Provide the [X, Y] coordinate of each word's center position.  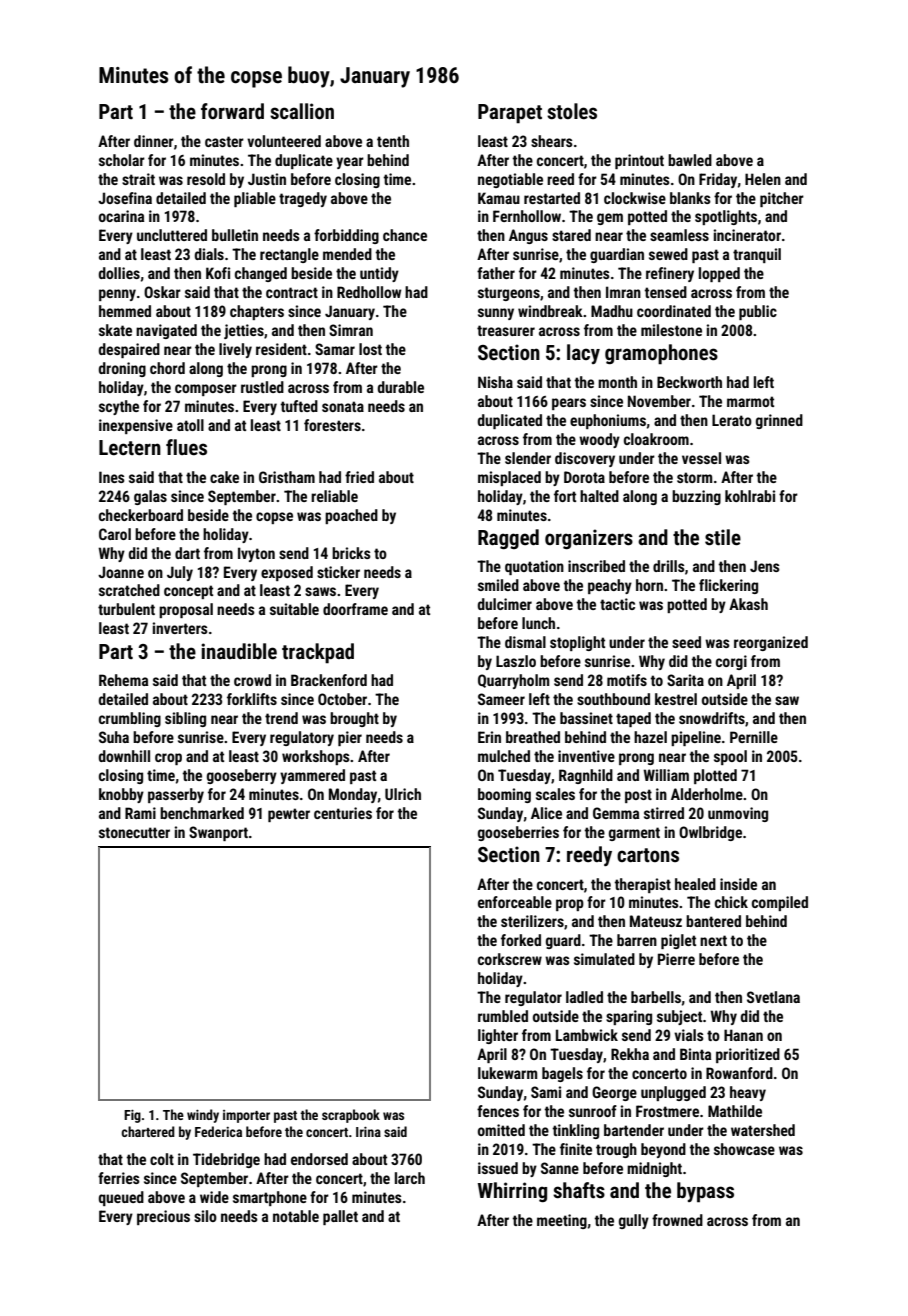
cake [224, 477]
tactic [617, 604]
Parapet [510, 114]
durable [401, 387]
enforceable [515, 902]
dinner [154, 141]
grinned [779, 421]
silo [205, 1216]
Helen [763, 179]
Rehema [123, 680]
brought [354, 719]
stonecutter [134, 832]
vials [689, 1035]
